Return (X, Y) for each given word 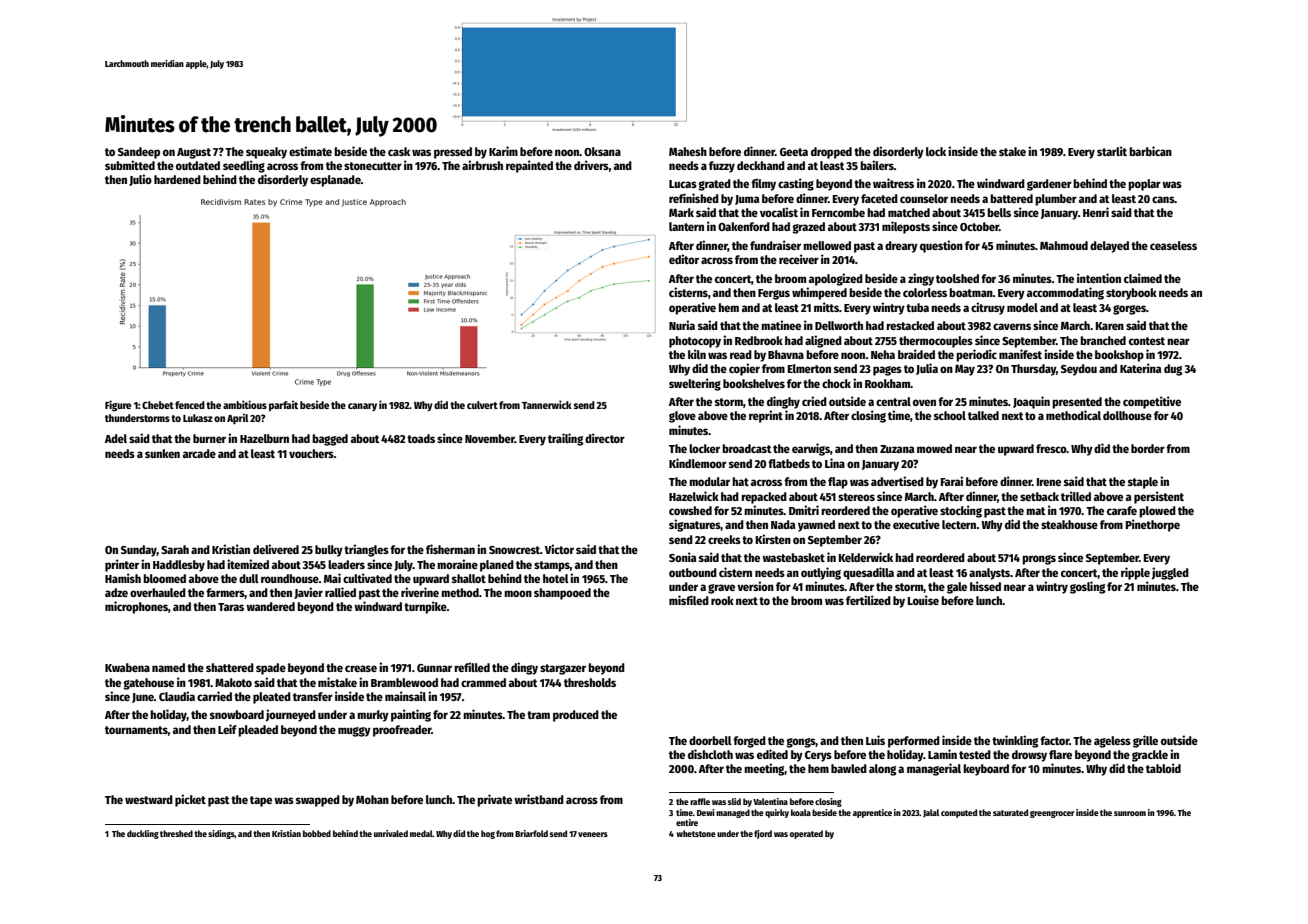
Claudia (177, 696)
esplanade (335, 181)
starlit (1112, 151)
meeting (764, 769)
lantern (686, 226)
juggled (1170, 573)
